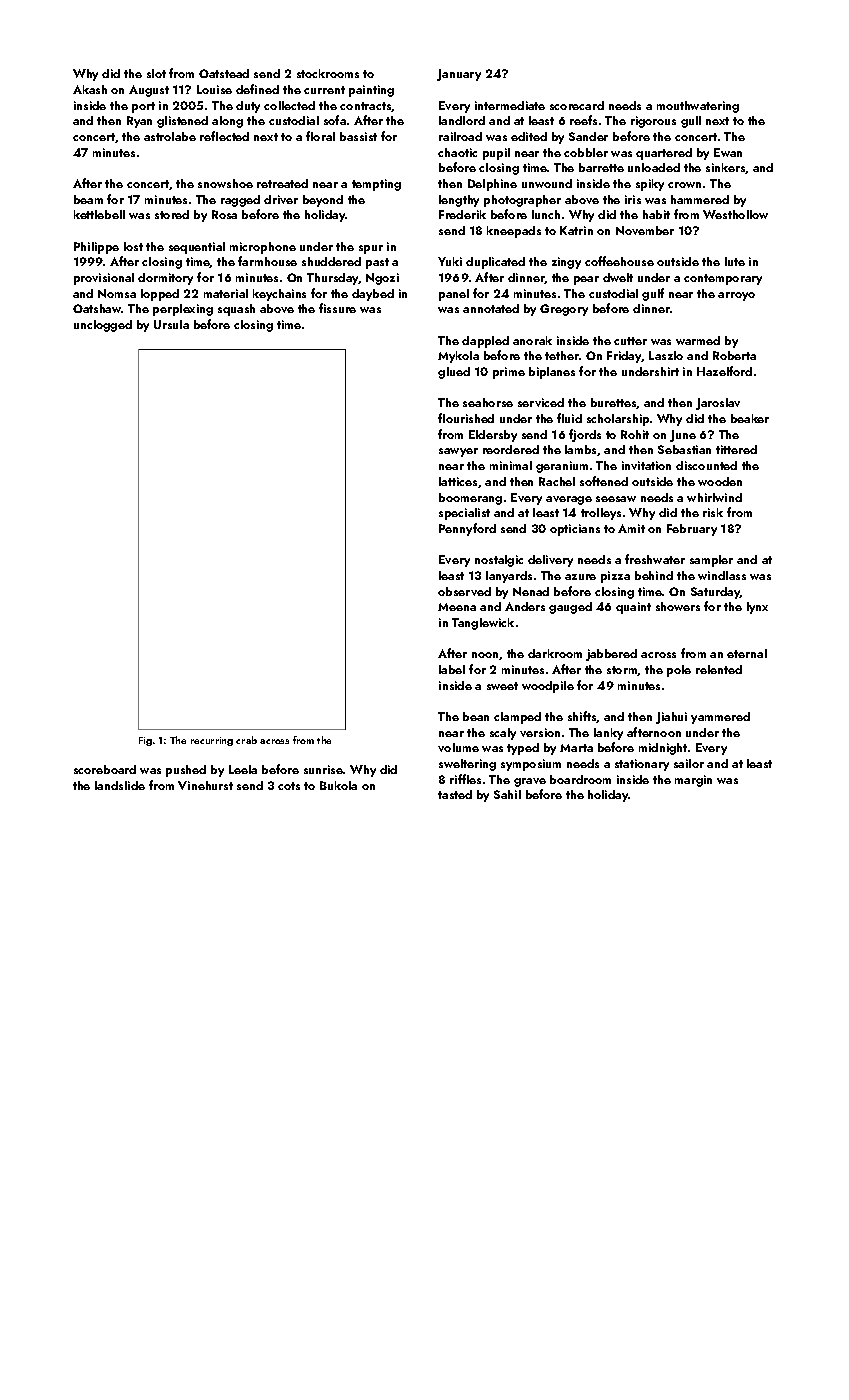  What do you see at coordinates (458, 481) in the document?
I see `lattices` at bounding box center [458, 481].
